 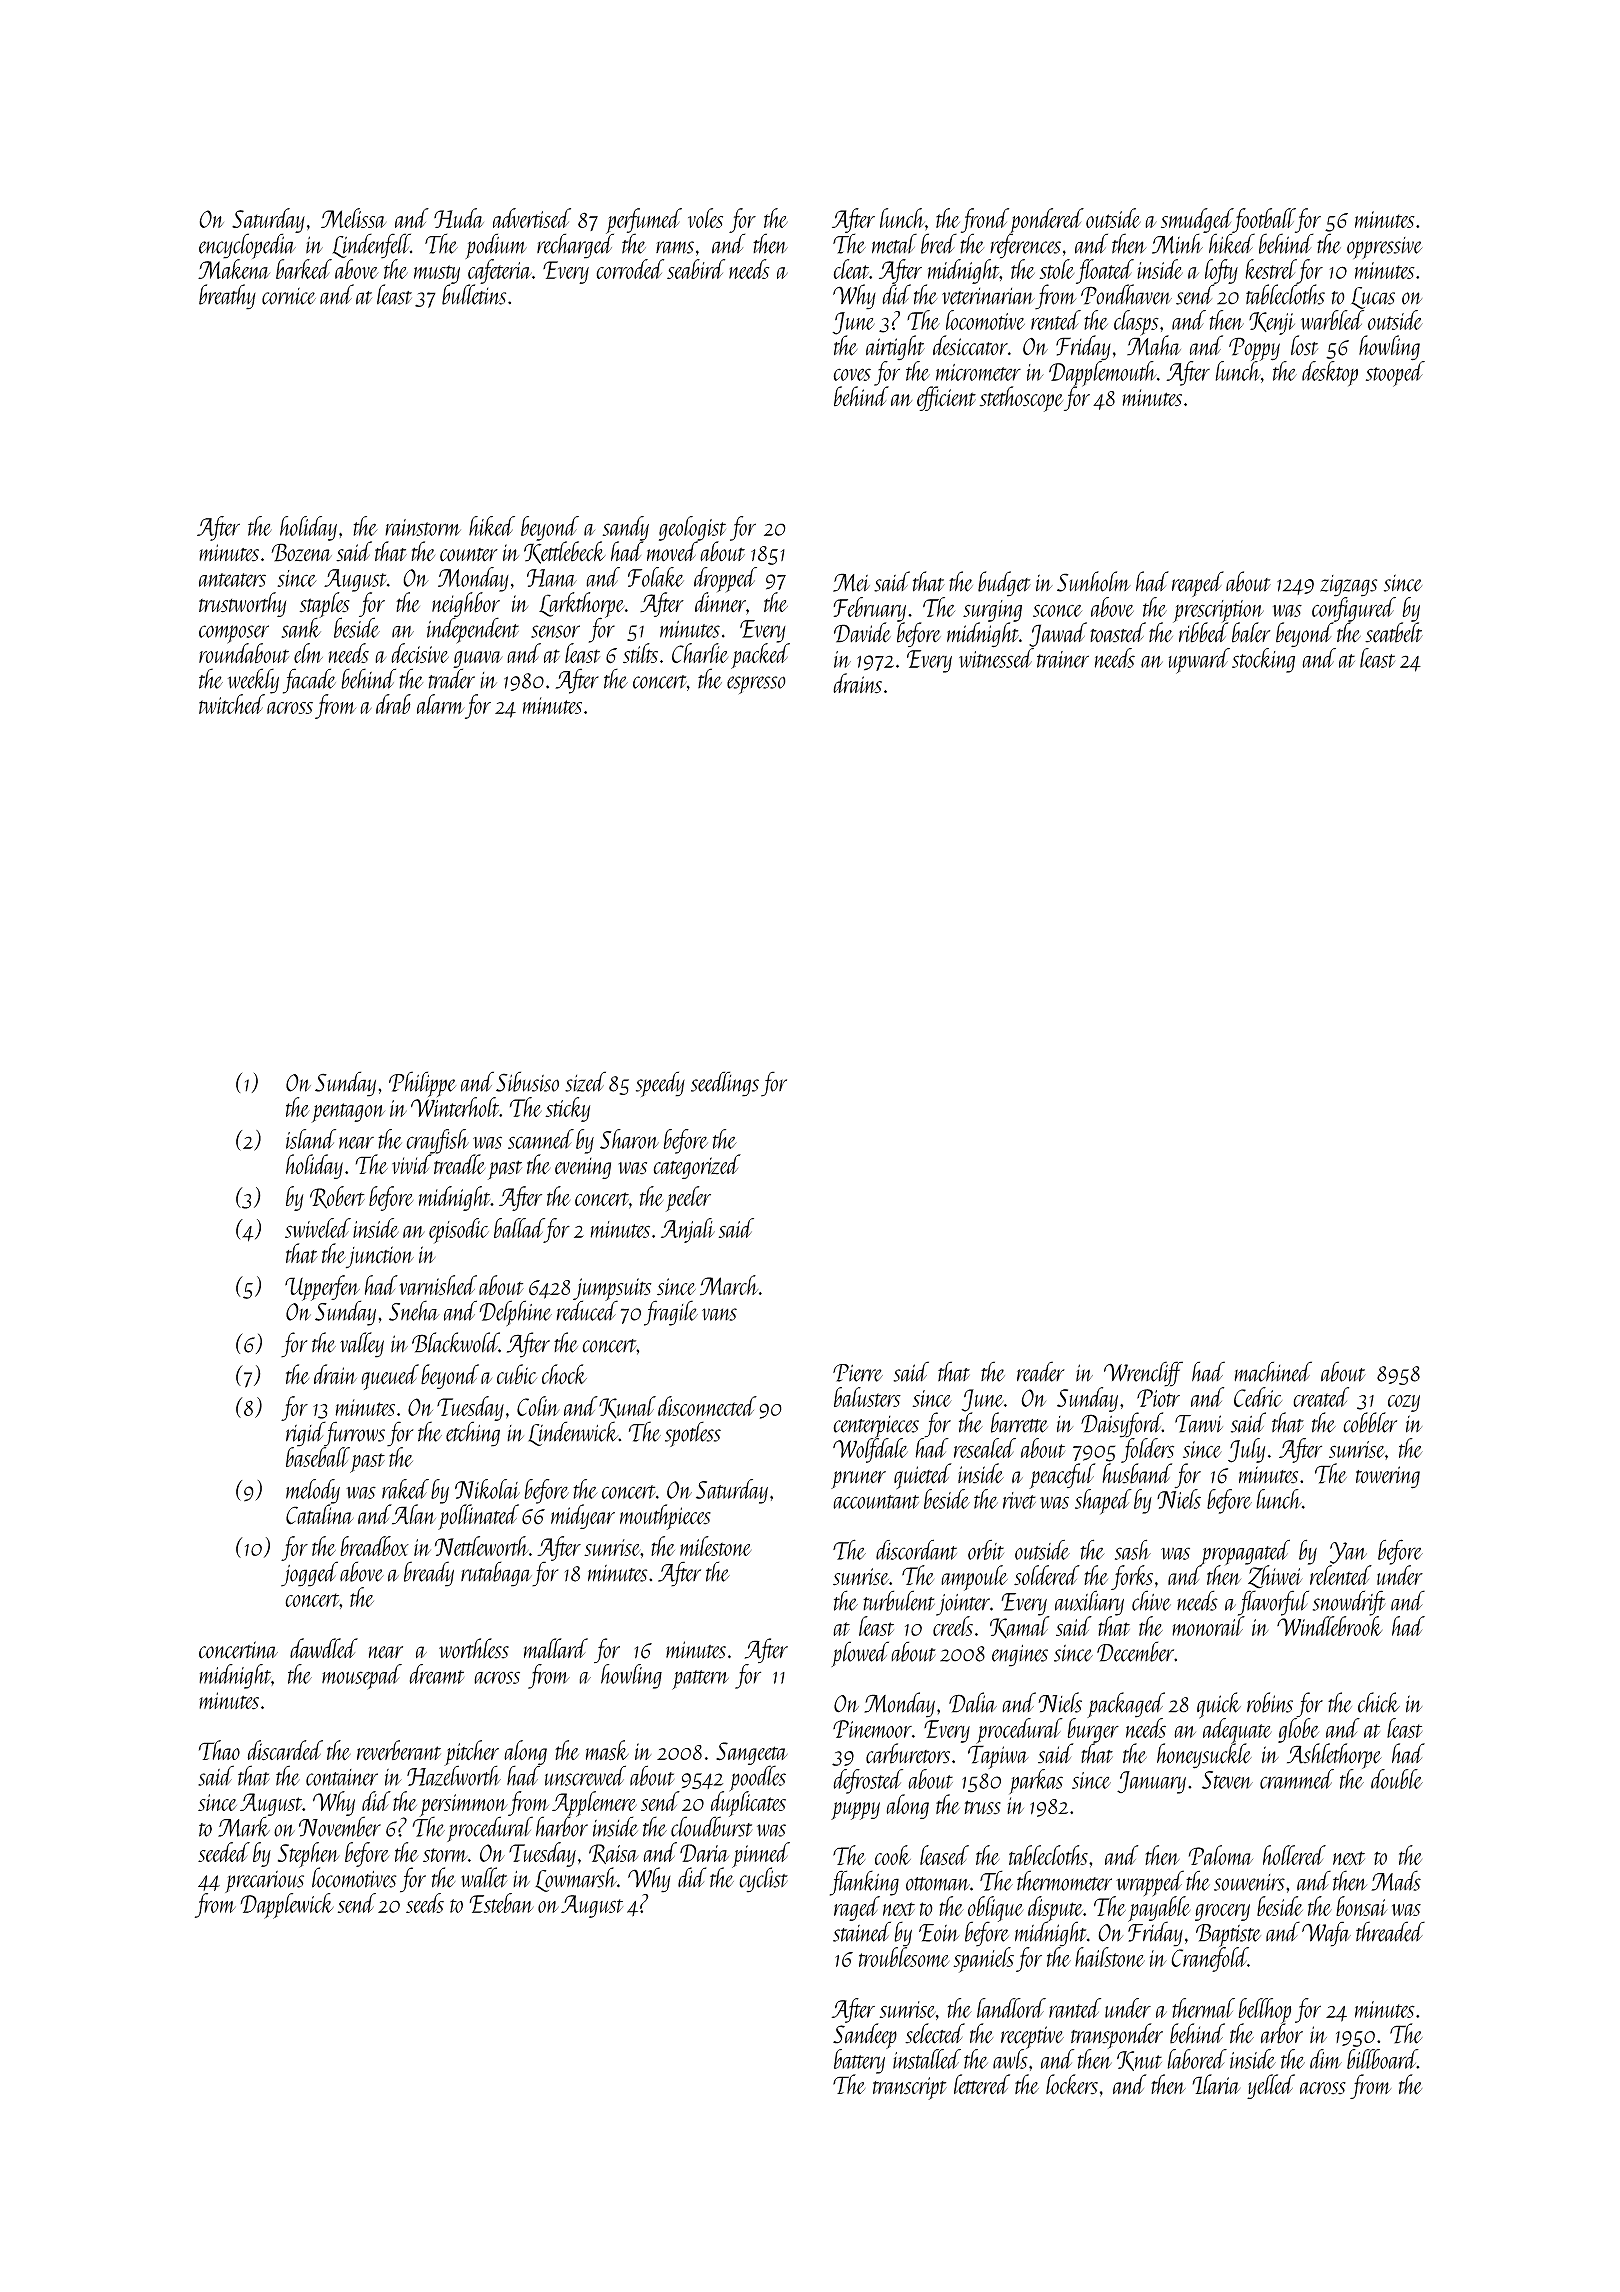 I want to click on pattern, so click(x=700, y=1680).
